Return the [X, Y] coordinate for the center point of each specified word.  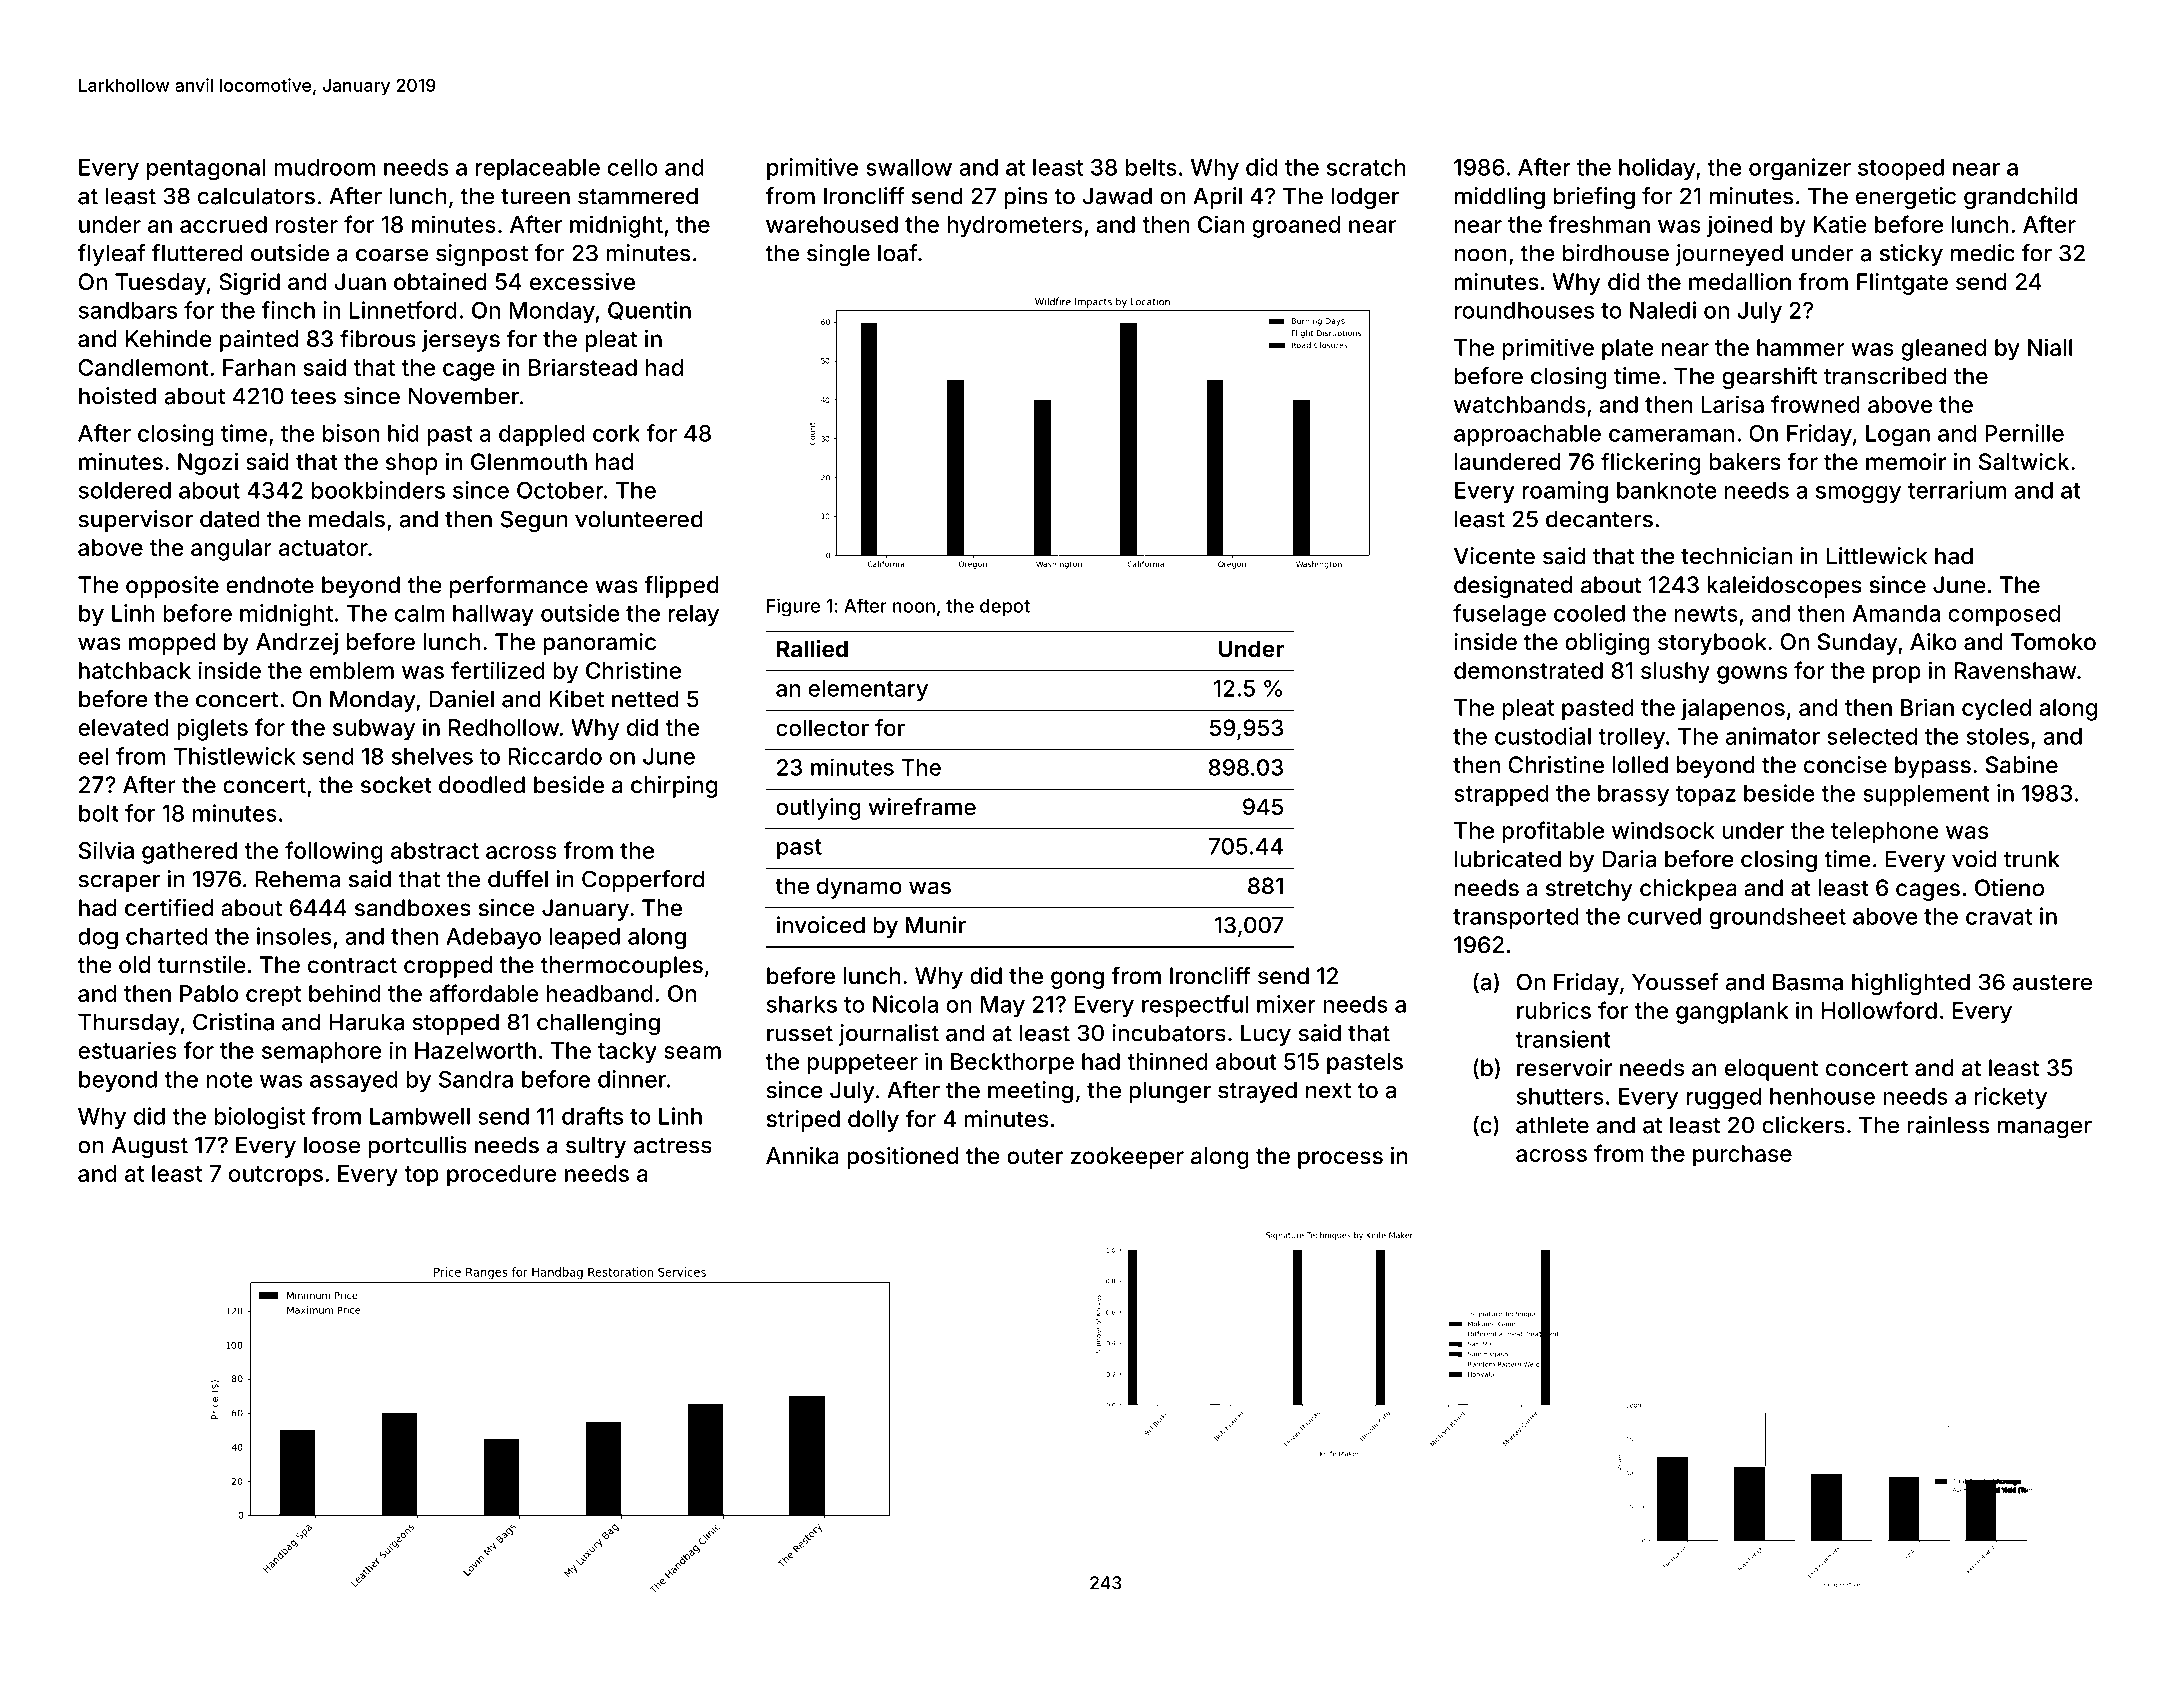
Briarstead [583, 367]
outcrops [276, 1176]
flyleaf [111, 255]
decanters [1599, 519]
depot [1005, 608]
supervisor [135, 521]
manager [2045, 1129]
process [1340, 1160]
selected [1872, 736]
